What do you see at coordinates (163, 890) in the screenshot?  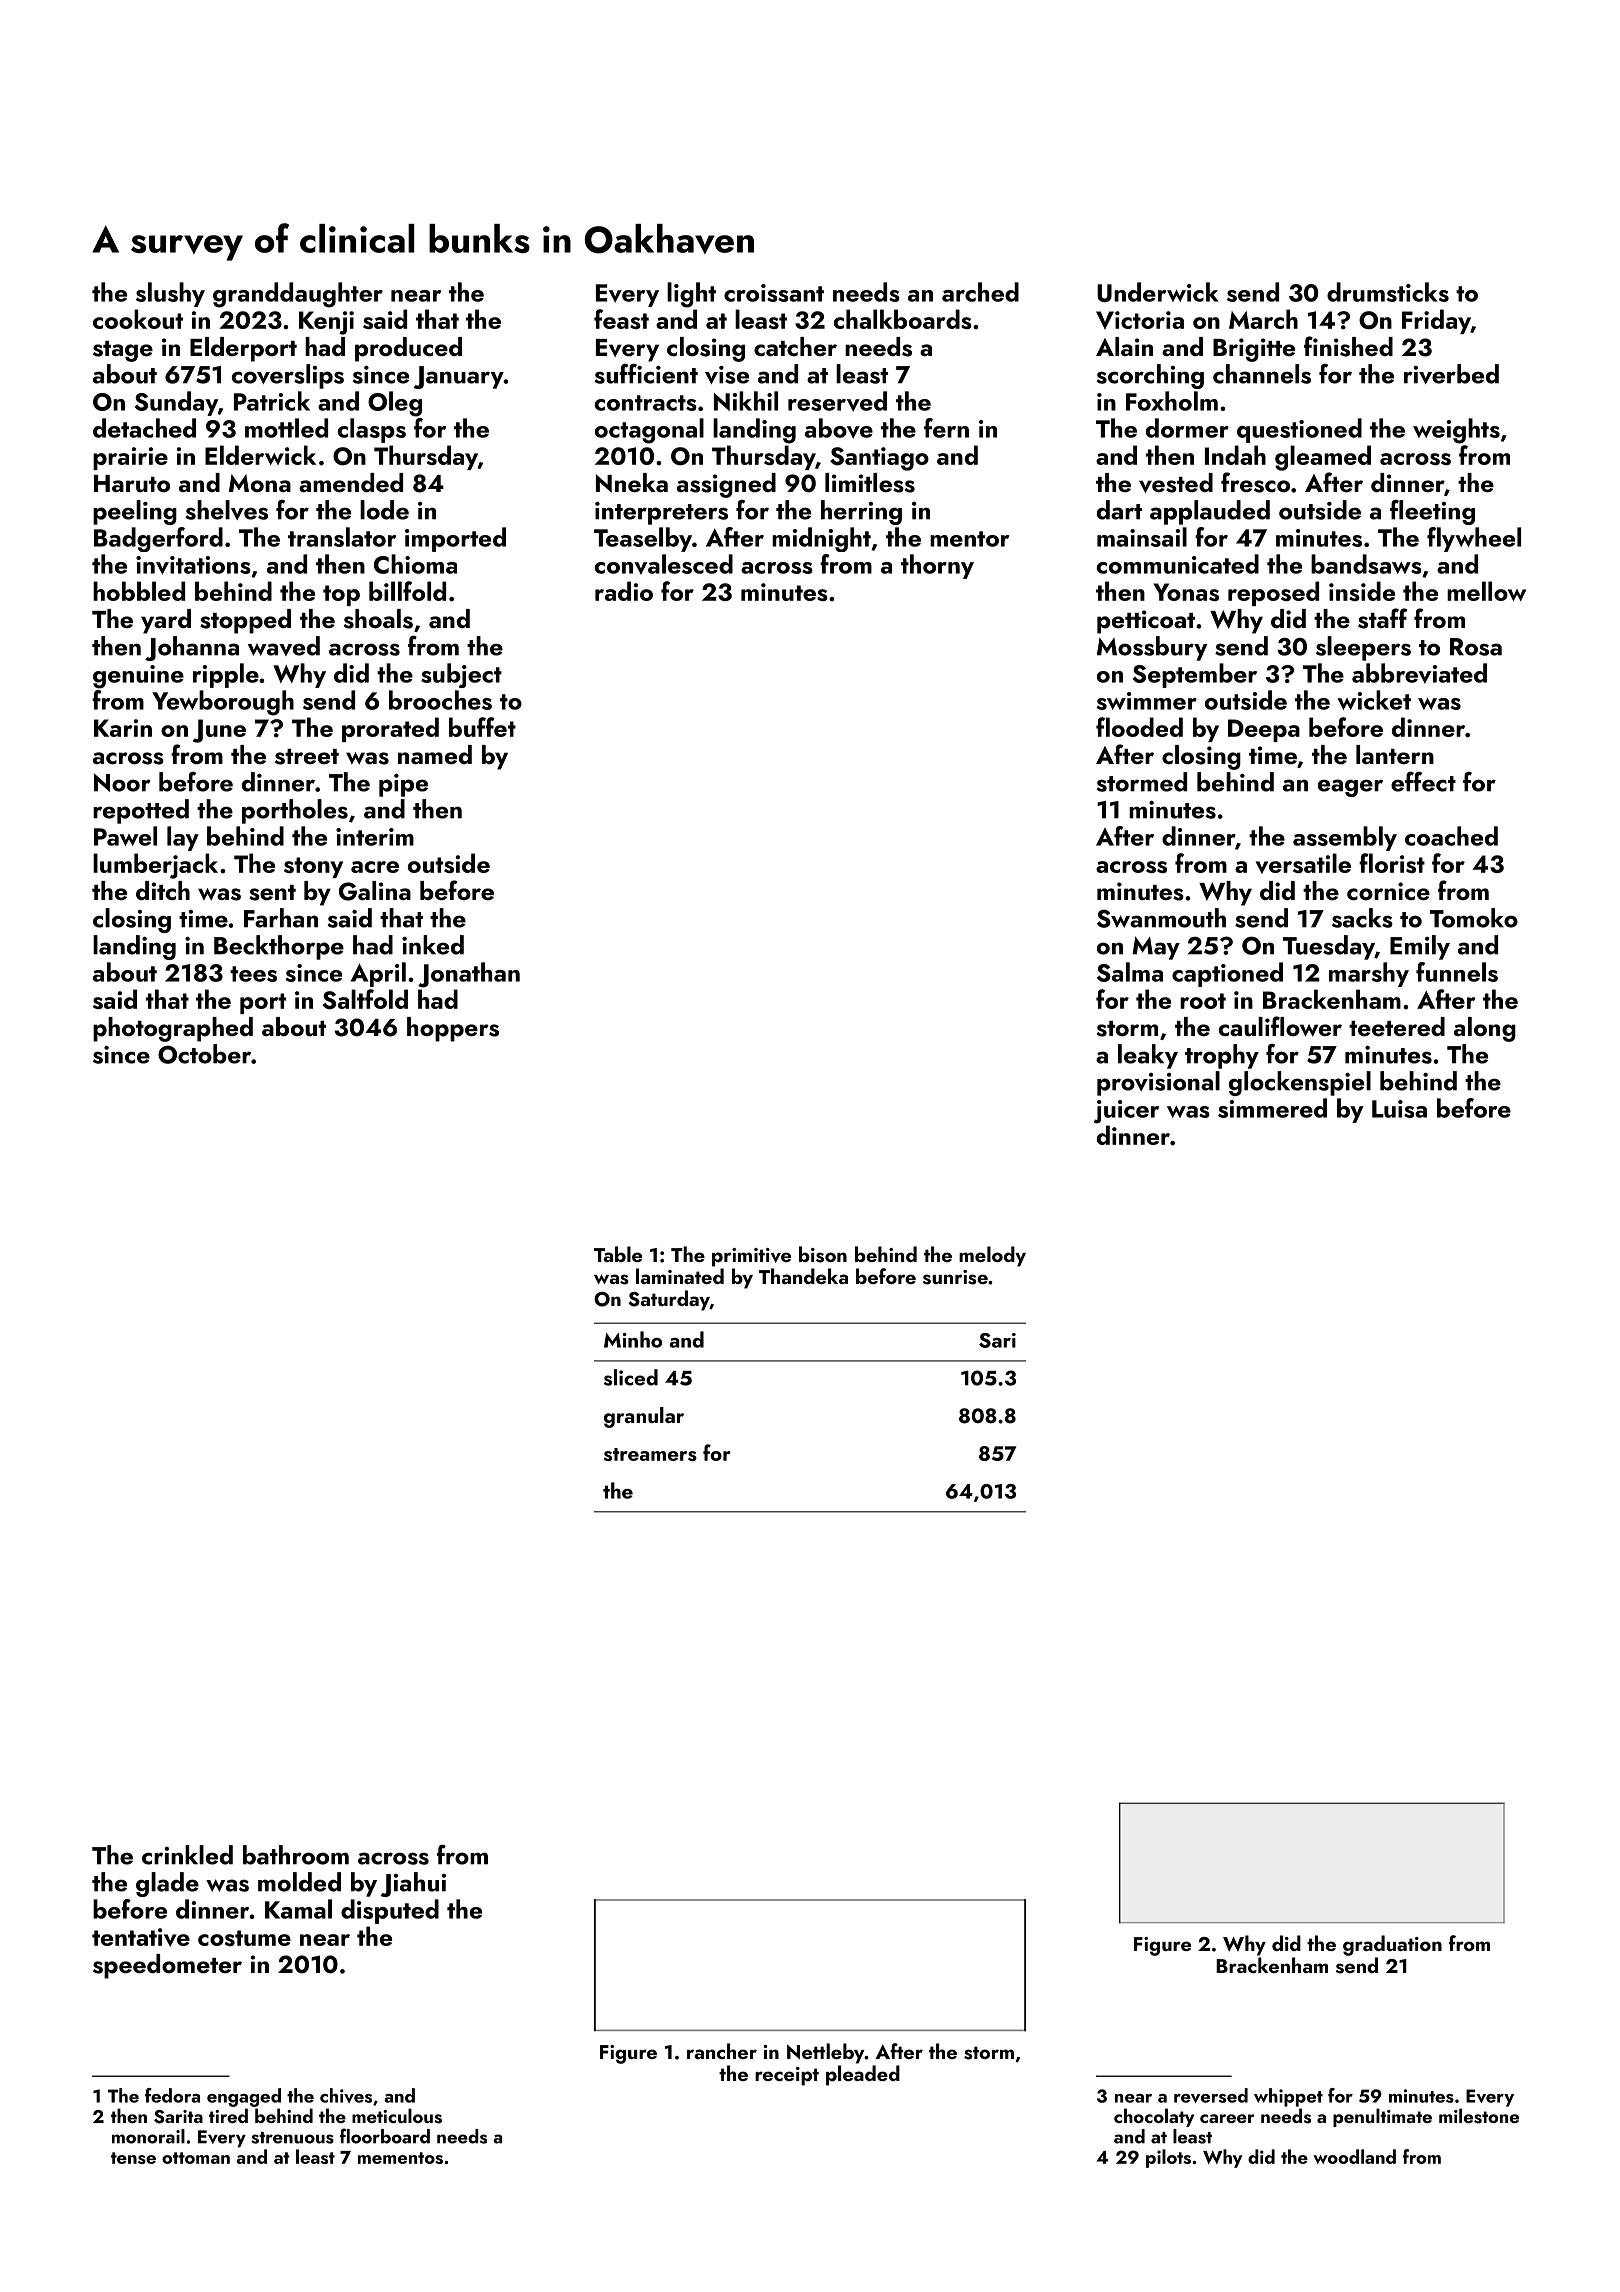 I see `ditch` at bounding box center [163, 890].
